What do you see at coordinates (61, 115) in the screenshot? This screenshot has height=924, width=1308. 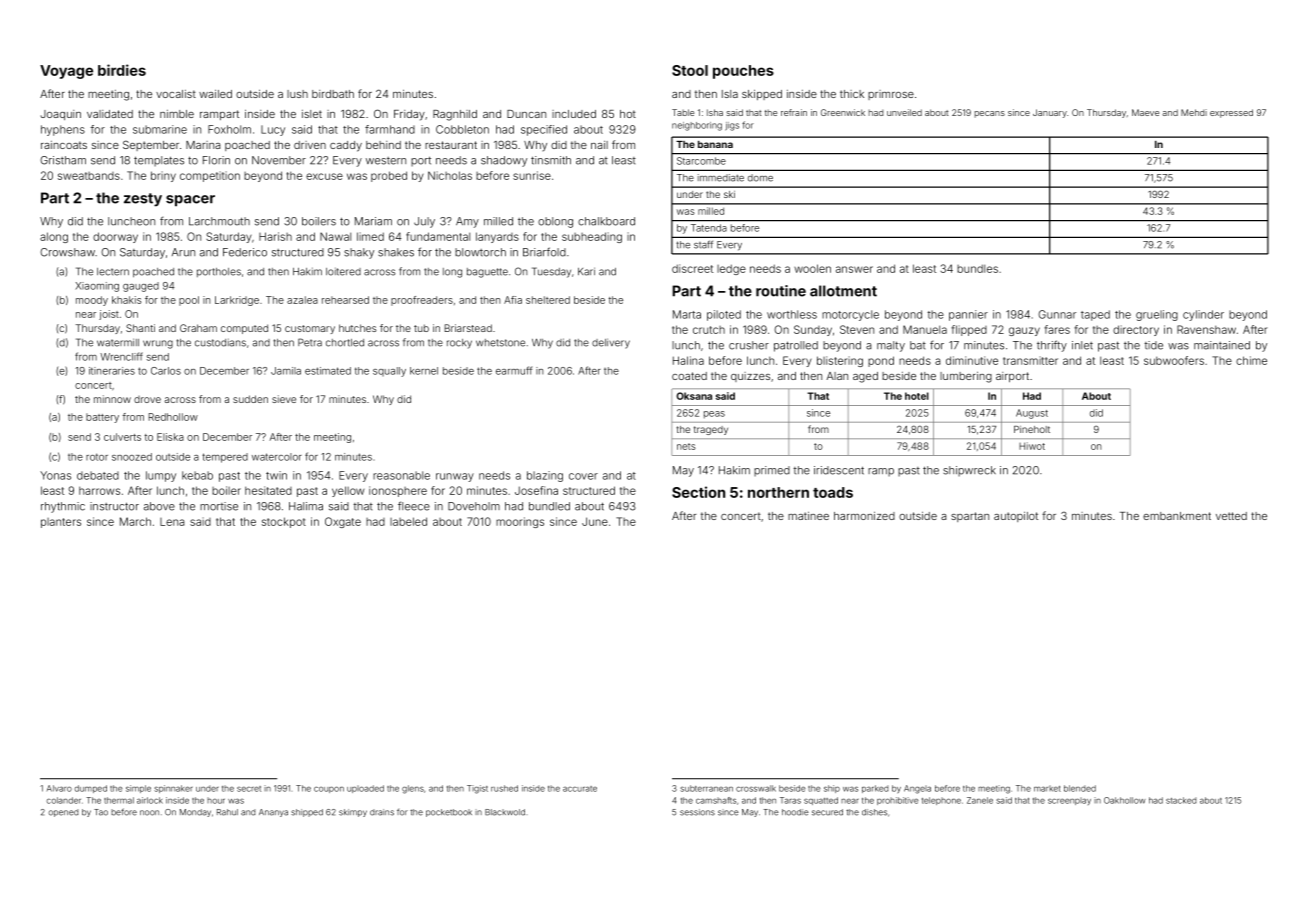 I see `Joaquin` at bounding box center [61, 115].
